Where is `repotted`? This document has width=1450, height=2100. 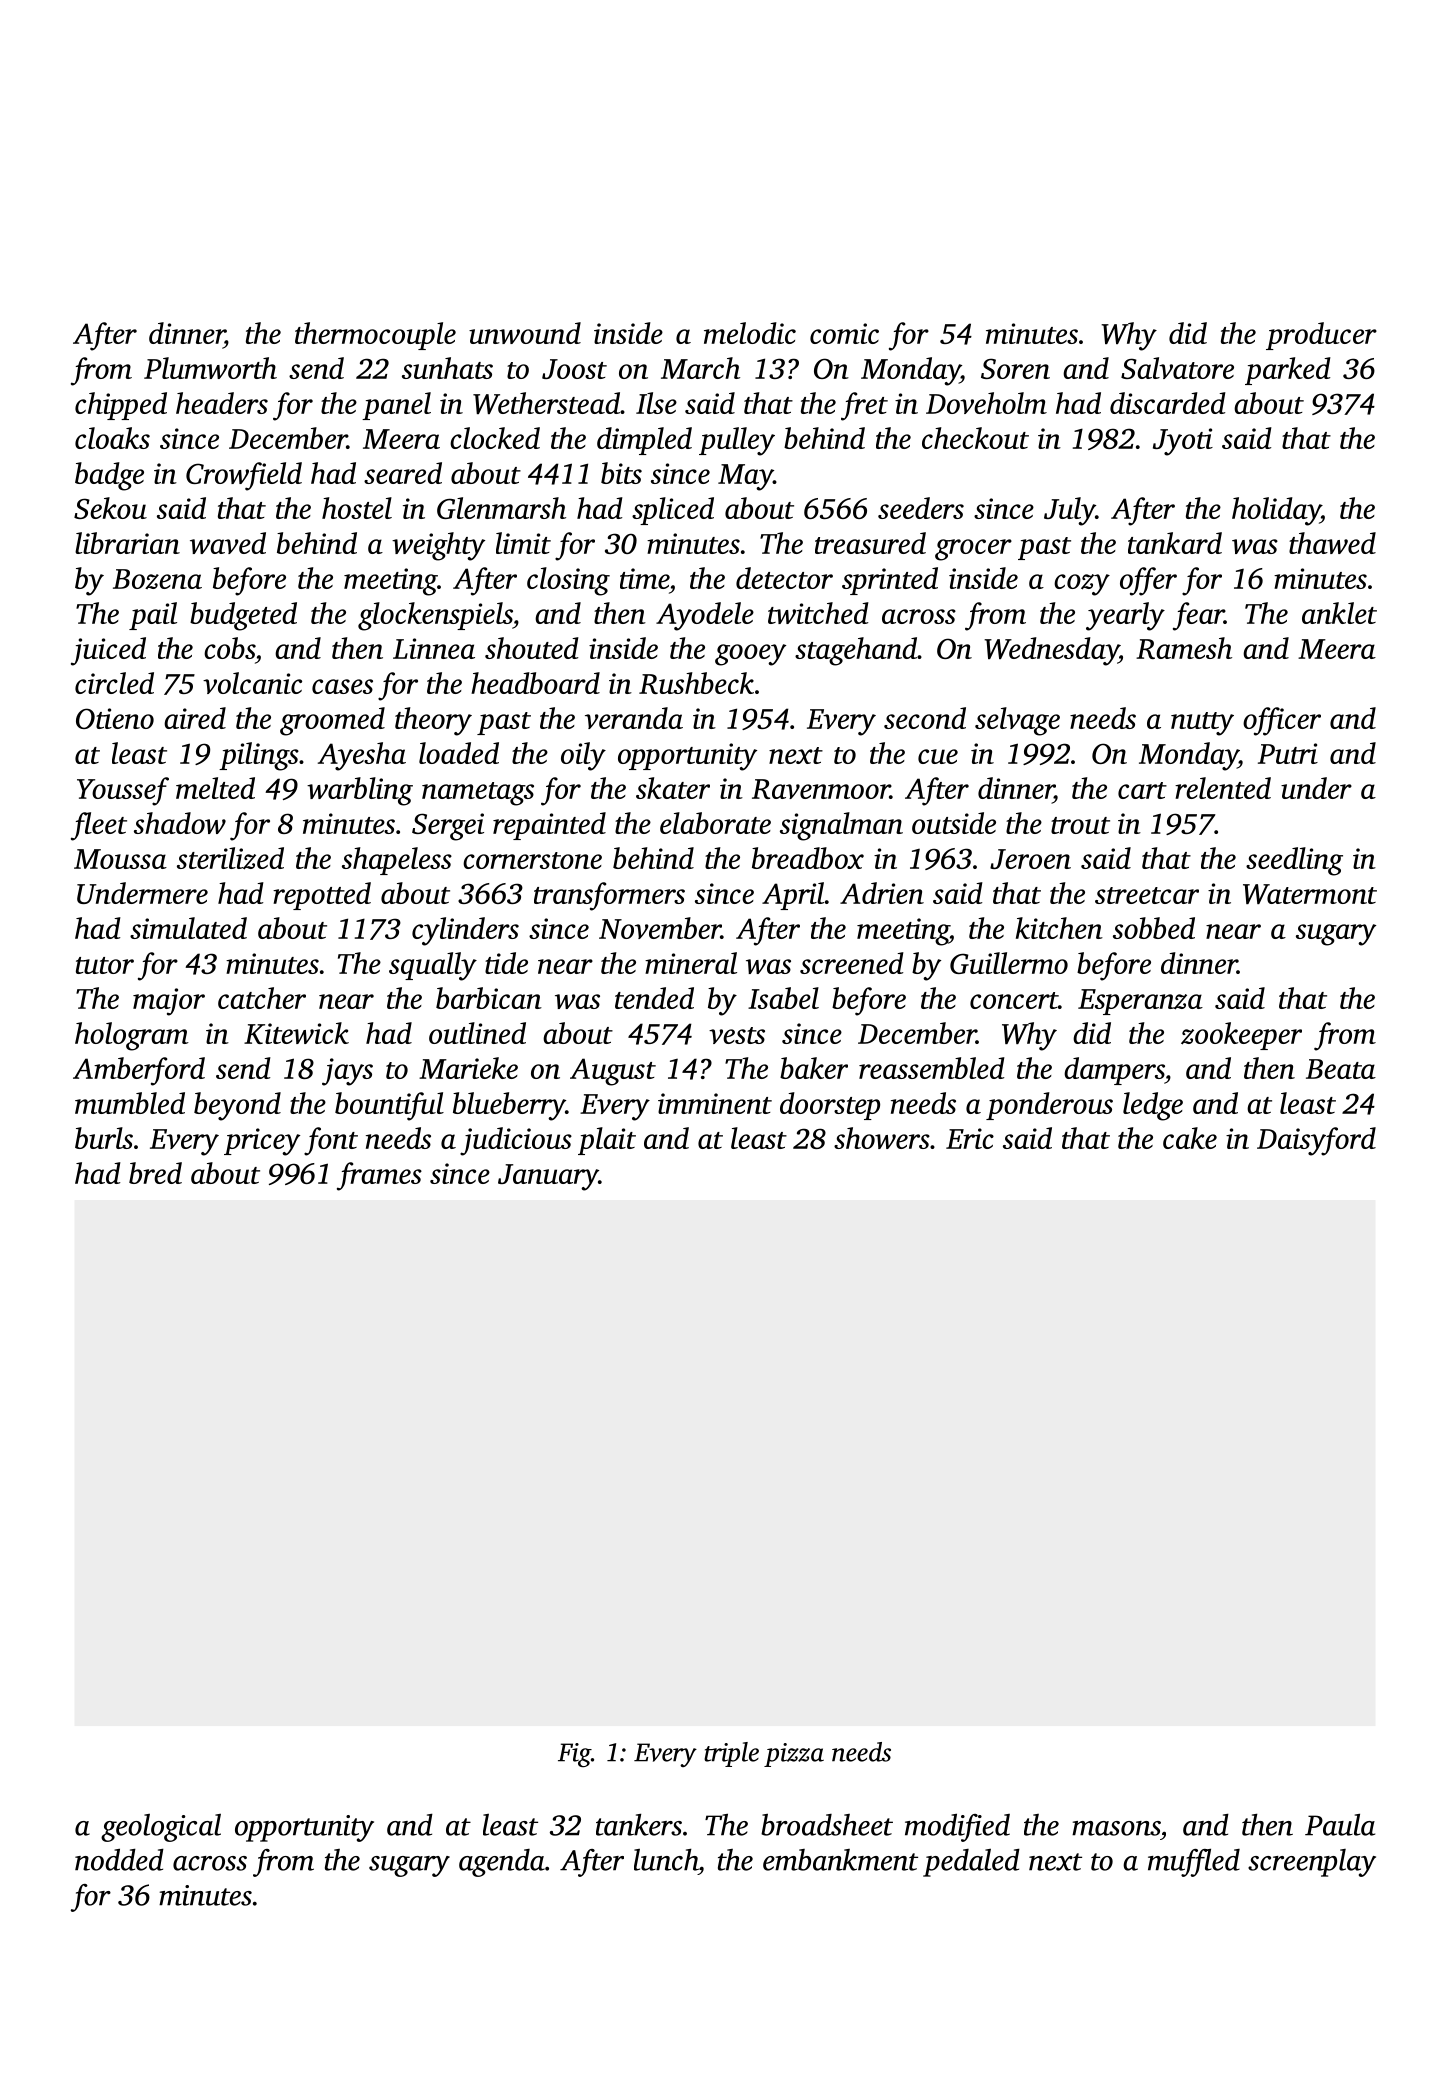 repotted is located at coordinates (322, 896).
